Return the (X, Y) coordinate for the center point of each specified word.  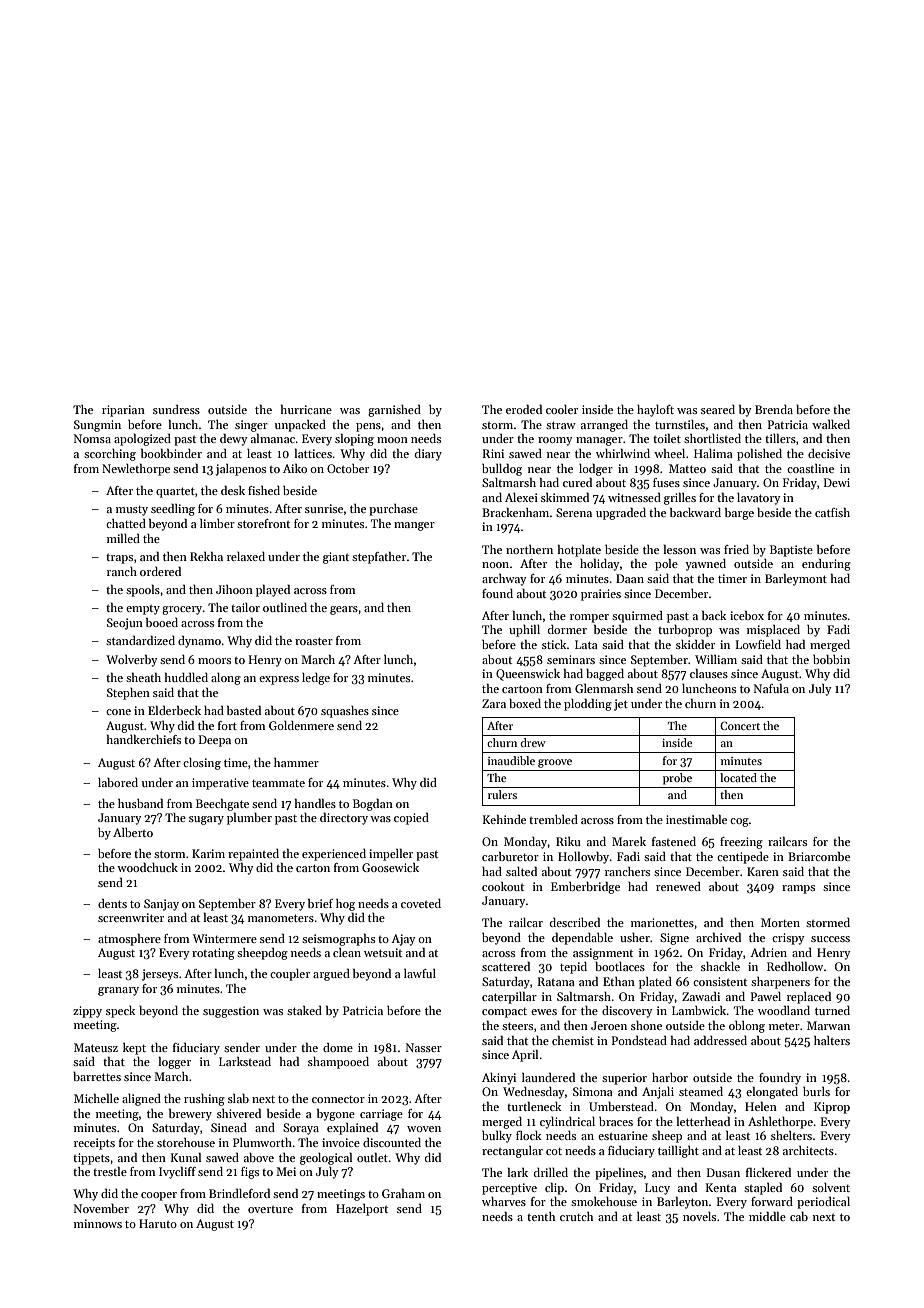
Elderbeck (174, 710)
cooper (159, 1196)
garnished (394, 411)
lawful (420, 973)
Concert (740, 725)
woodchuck (147, 867)
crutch (576, 1216)
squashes (345, 712)
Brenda (774, 409)
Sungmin (97, 426)
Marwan (828, 1025)
